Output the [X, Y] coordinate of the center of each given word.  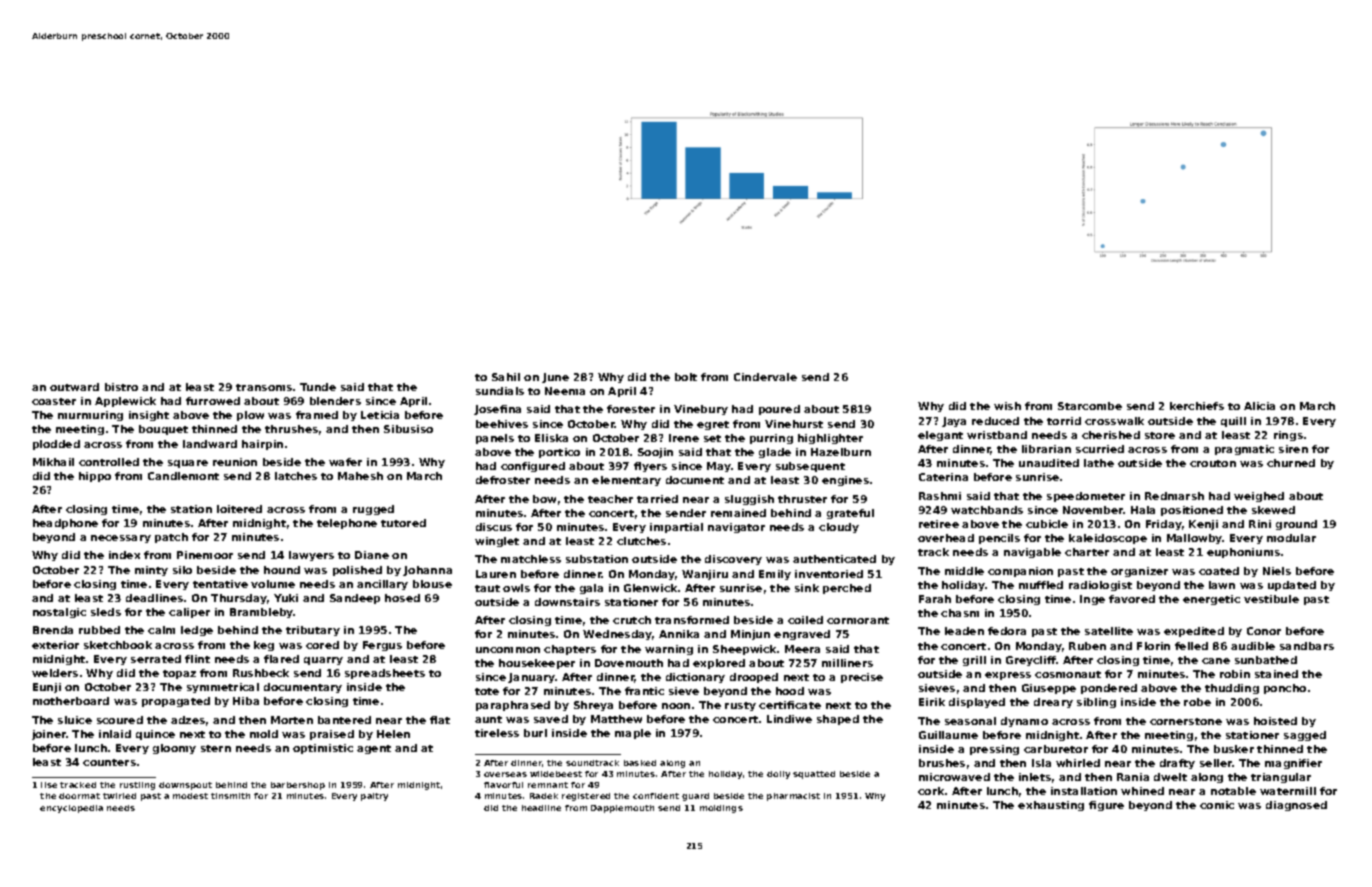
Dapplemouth [622, 809]
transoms [264, 387]
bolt [686, 377]
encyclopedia [71, 809]
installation [1084, 791]
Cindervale [765, 377]
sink [807, 588]
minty [151, 571]
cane [1216, 661]
